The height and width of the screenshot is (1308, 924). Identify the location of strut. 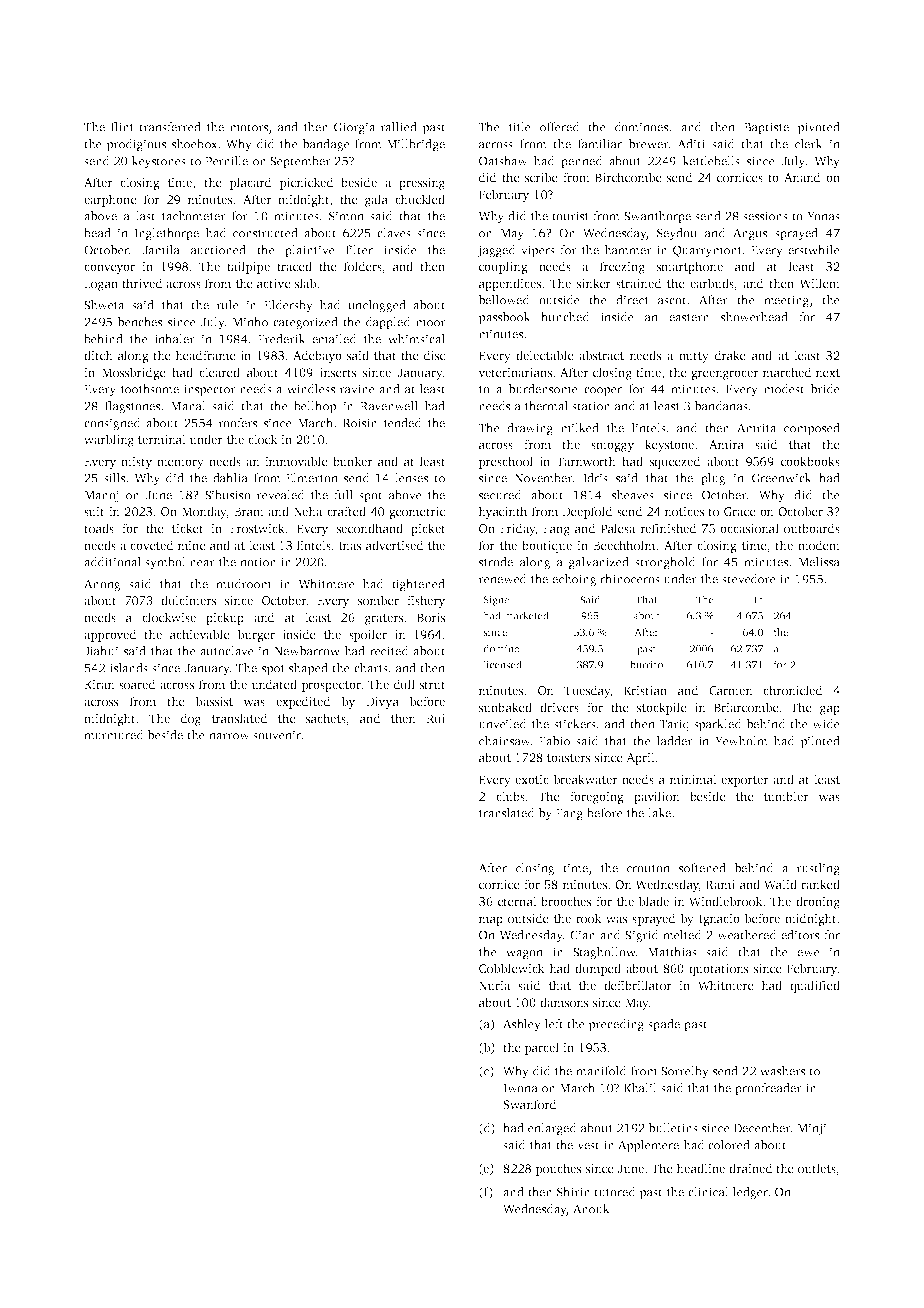
(433, 685).
